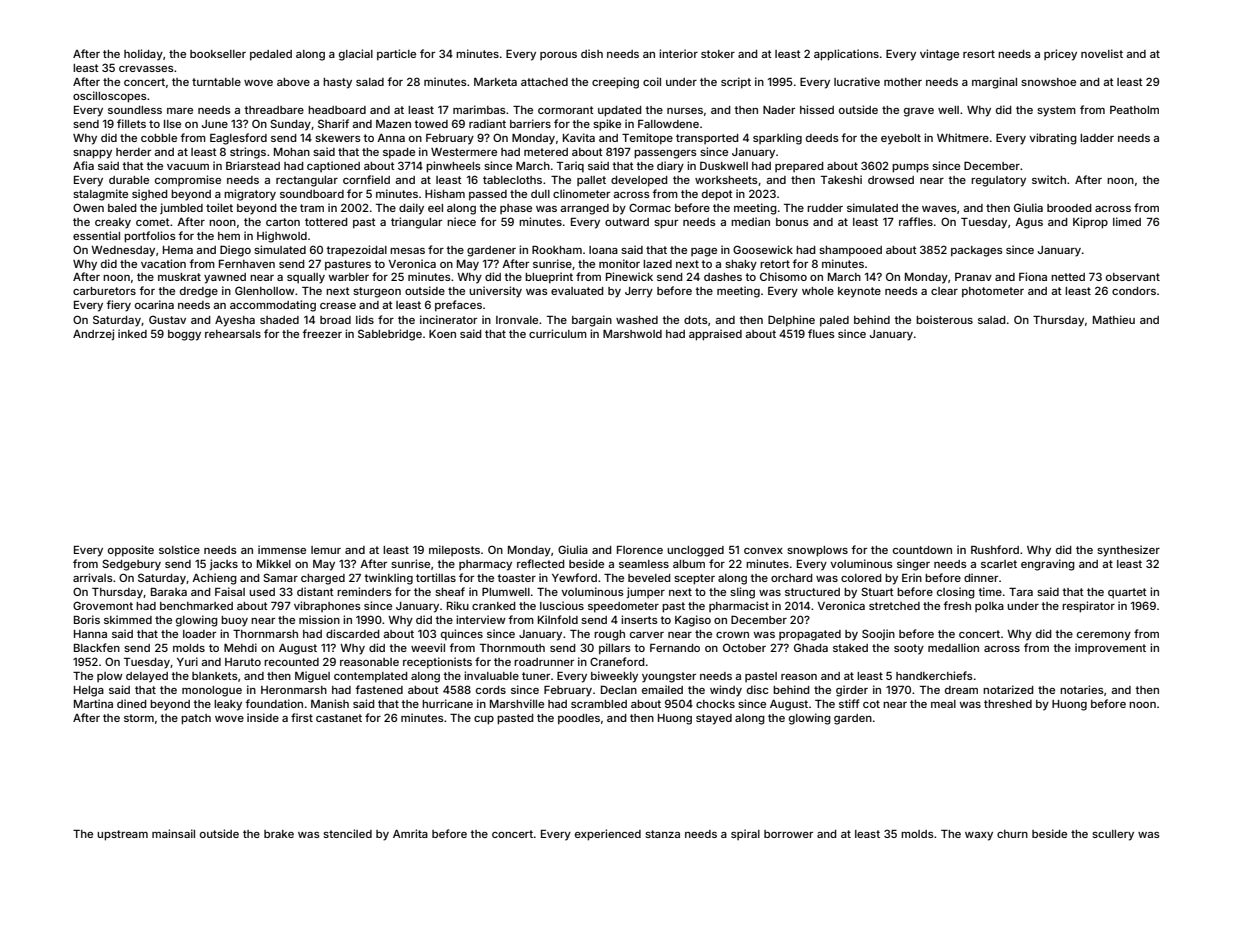  I want to click on upstream, so click(122, 835).
